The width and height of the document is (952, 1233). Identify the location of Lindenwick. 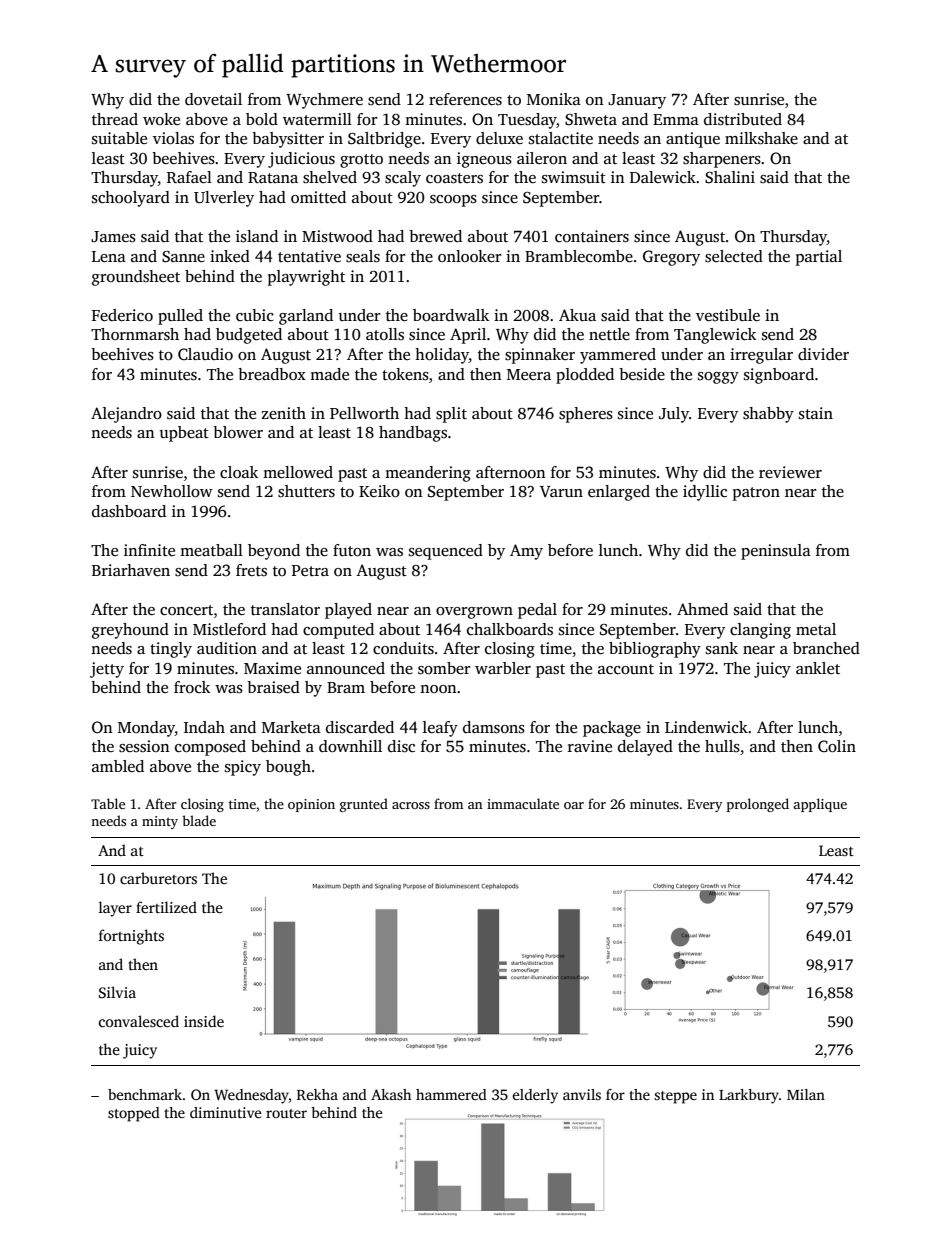
(706, 727).
